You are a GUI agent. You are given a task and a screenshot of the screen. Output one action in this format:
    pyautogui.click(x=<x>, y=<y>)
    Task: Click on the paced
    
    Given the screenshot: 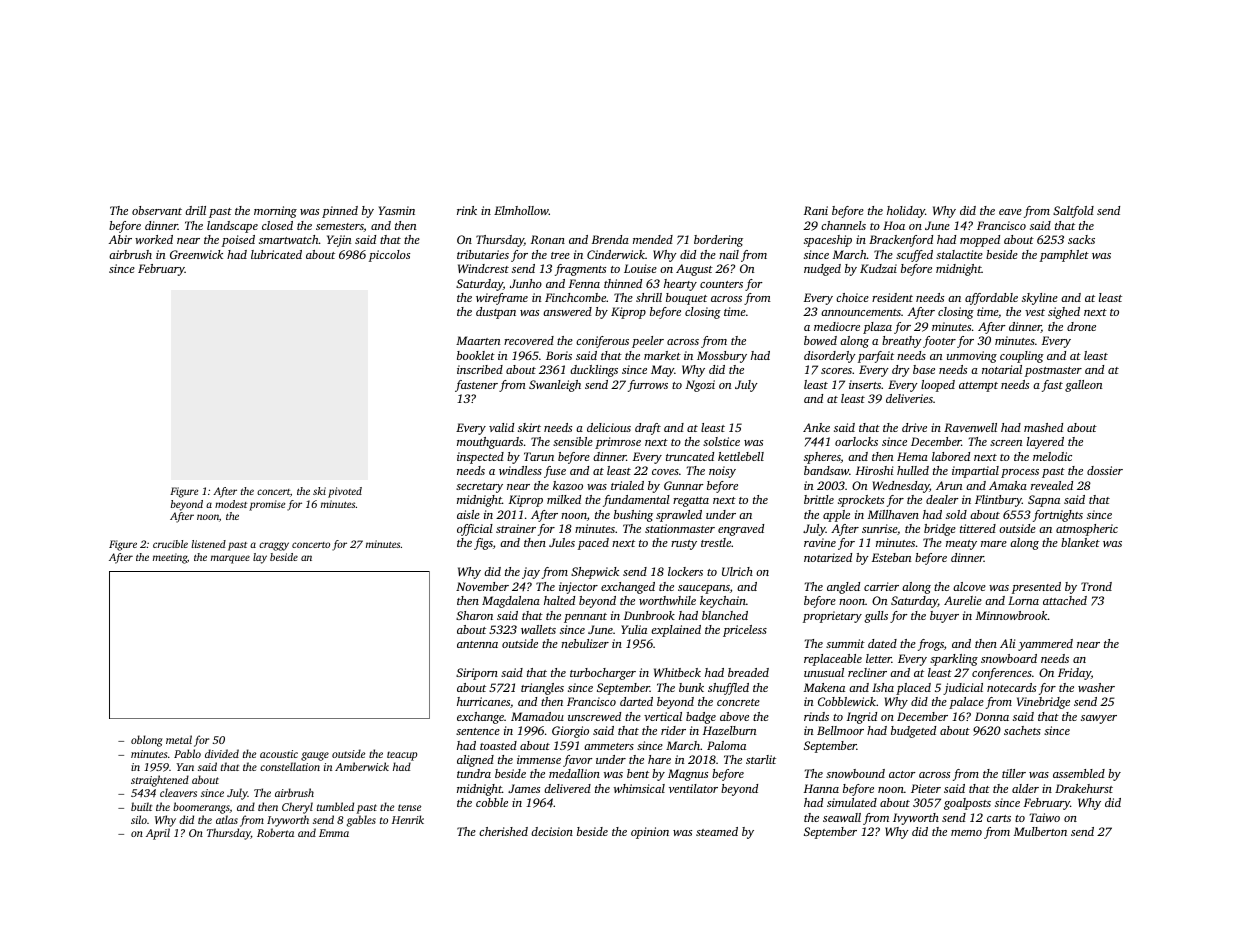 What is the action you would take?
    pyautogui.click(x=593, y=544)
